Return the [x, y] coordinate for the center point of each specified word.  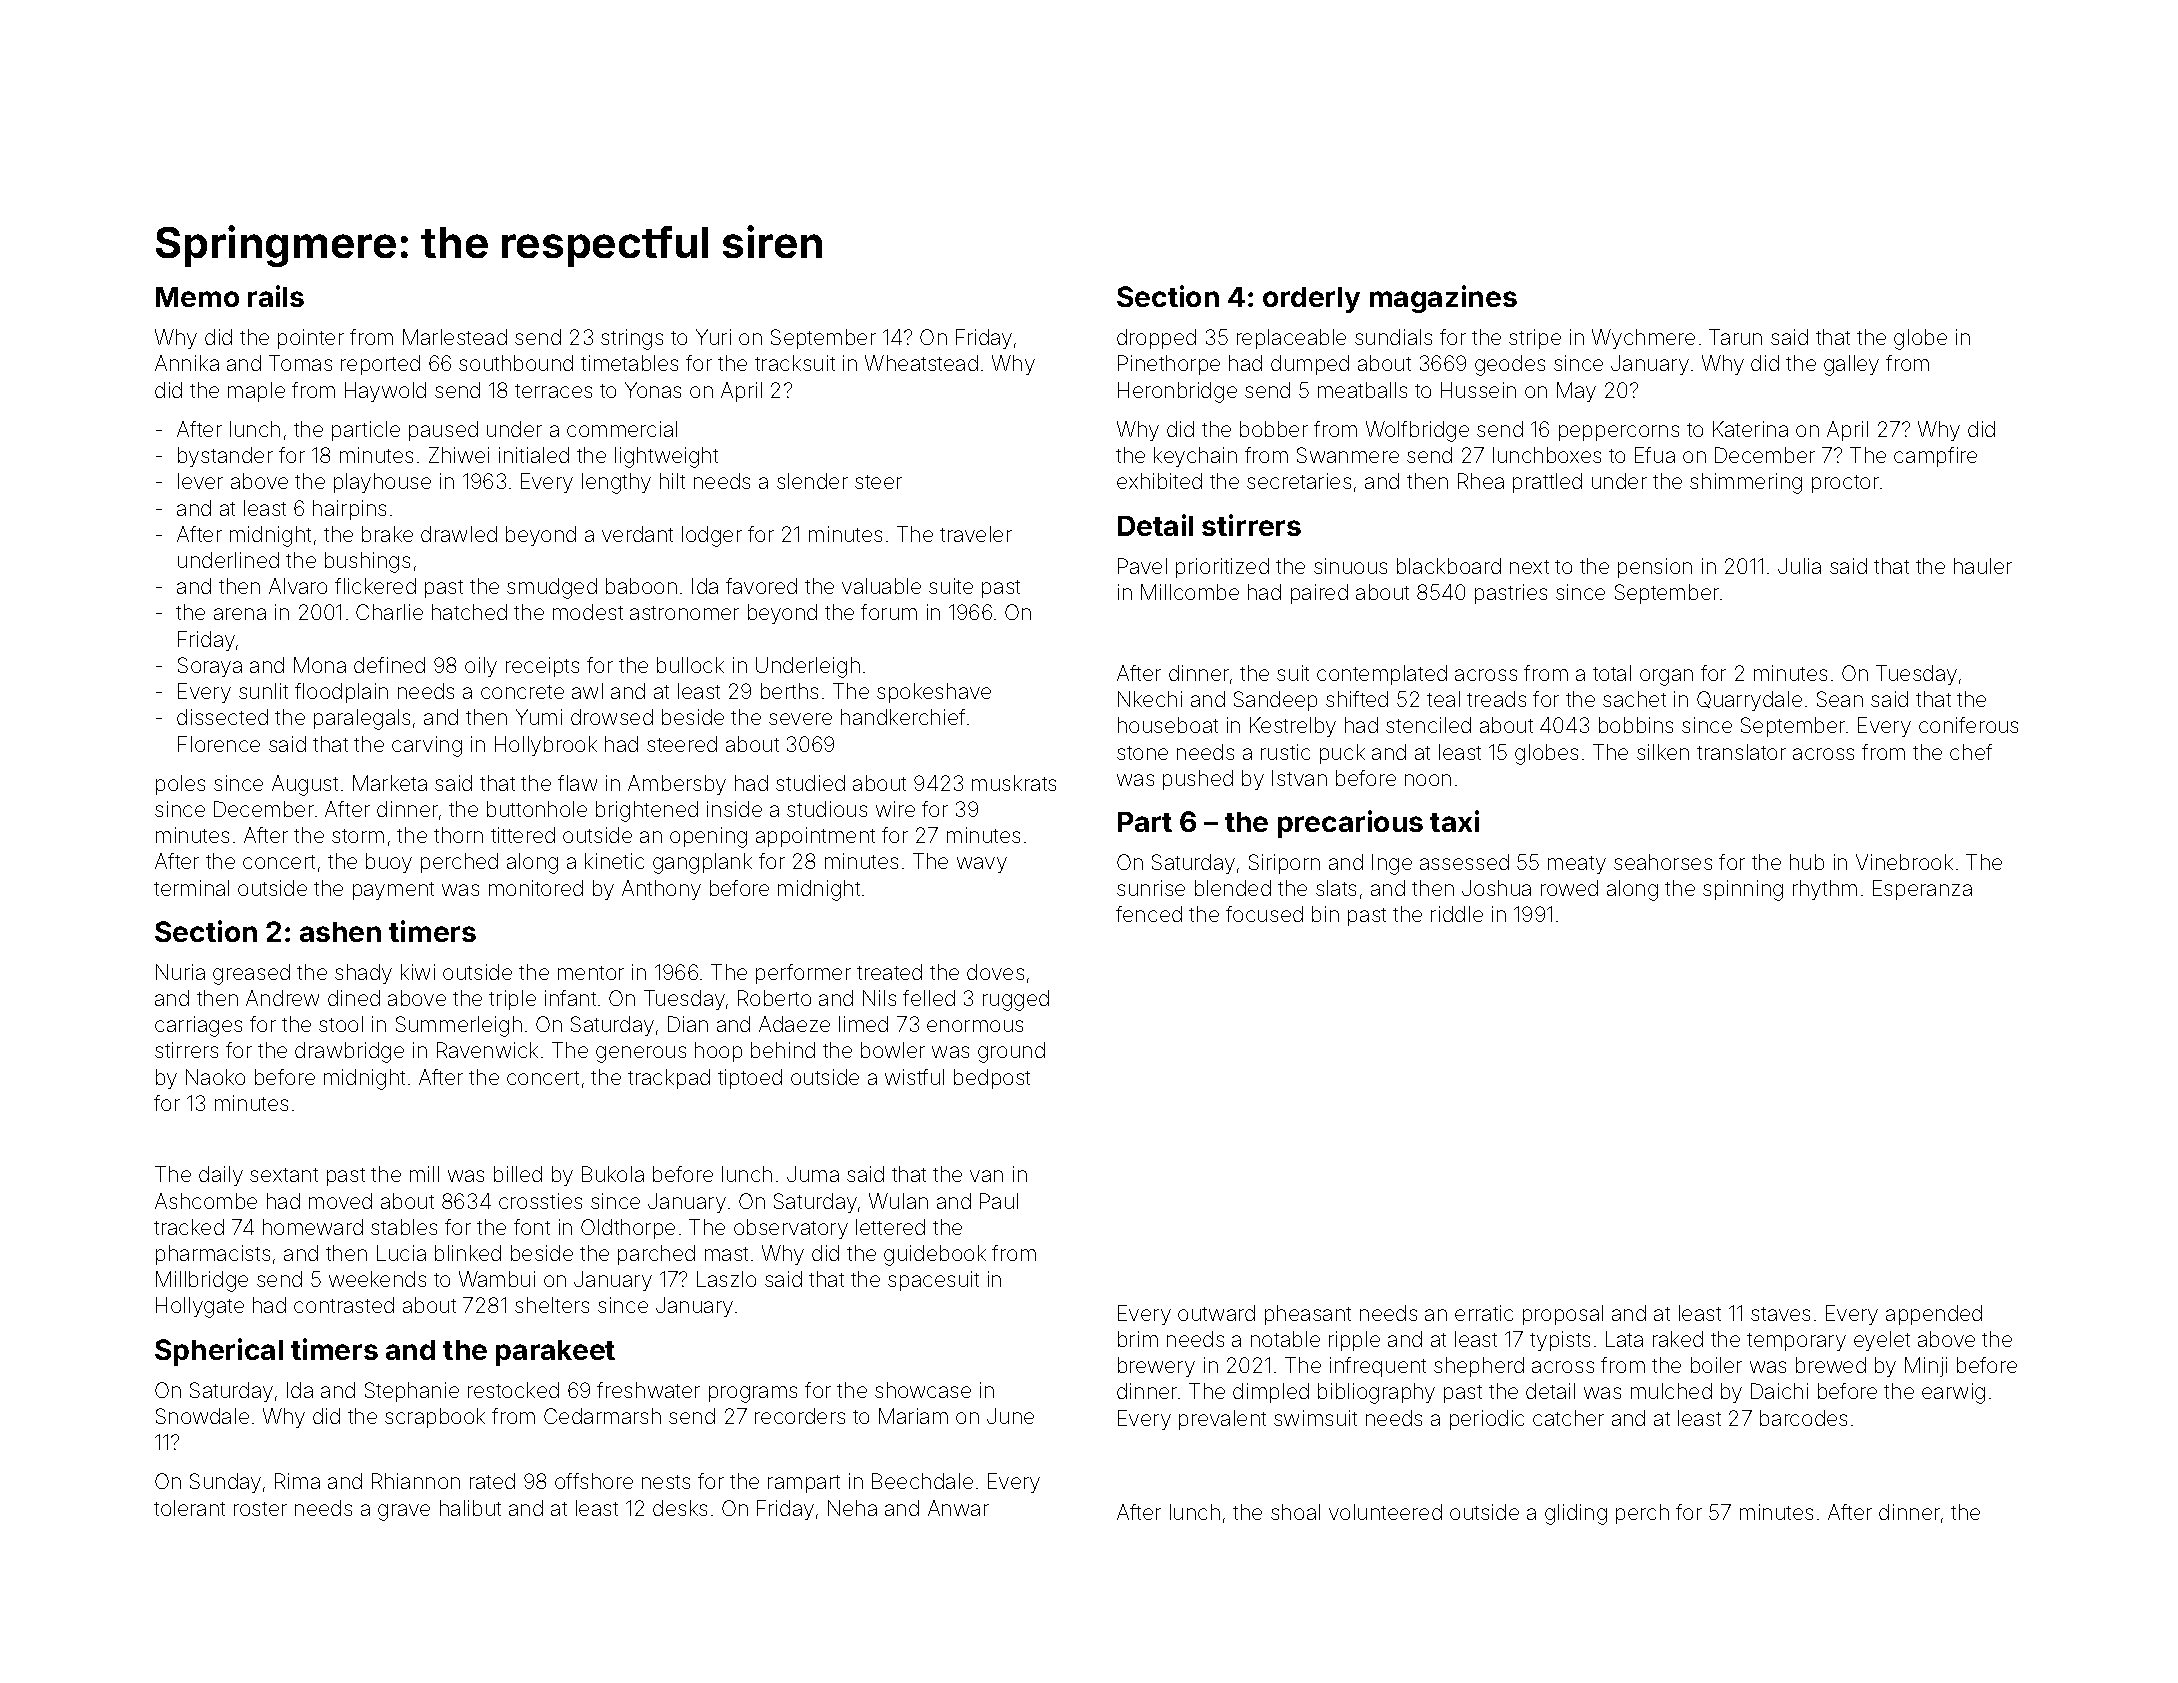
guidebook [935, 1255]
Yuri [713, 337]
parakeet [555, 1353]
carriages [198, 1026]
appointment [815, 837]
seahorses [1663, 862]
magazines [1443, 299]
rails [276, 296]
